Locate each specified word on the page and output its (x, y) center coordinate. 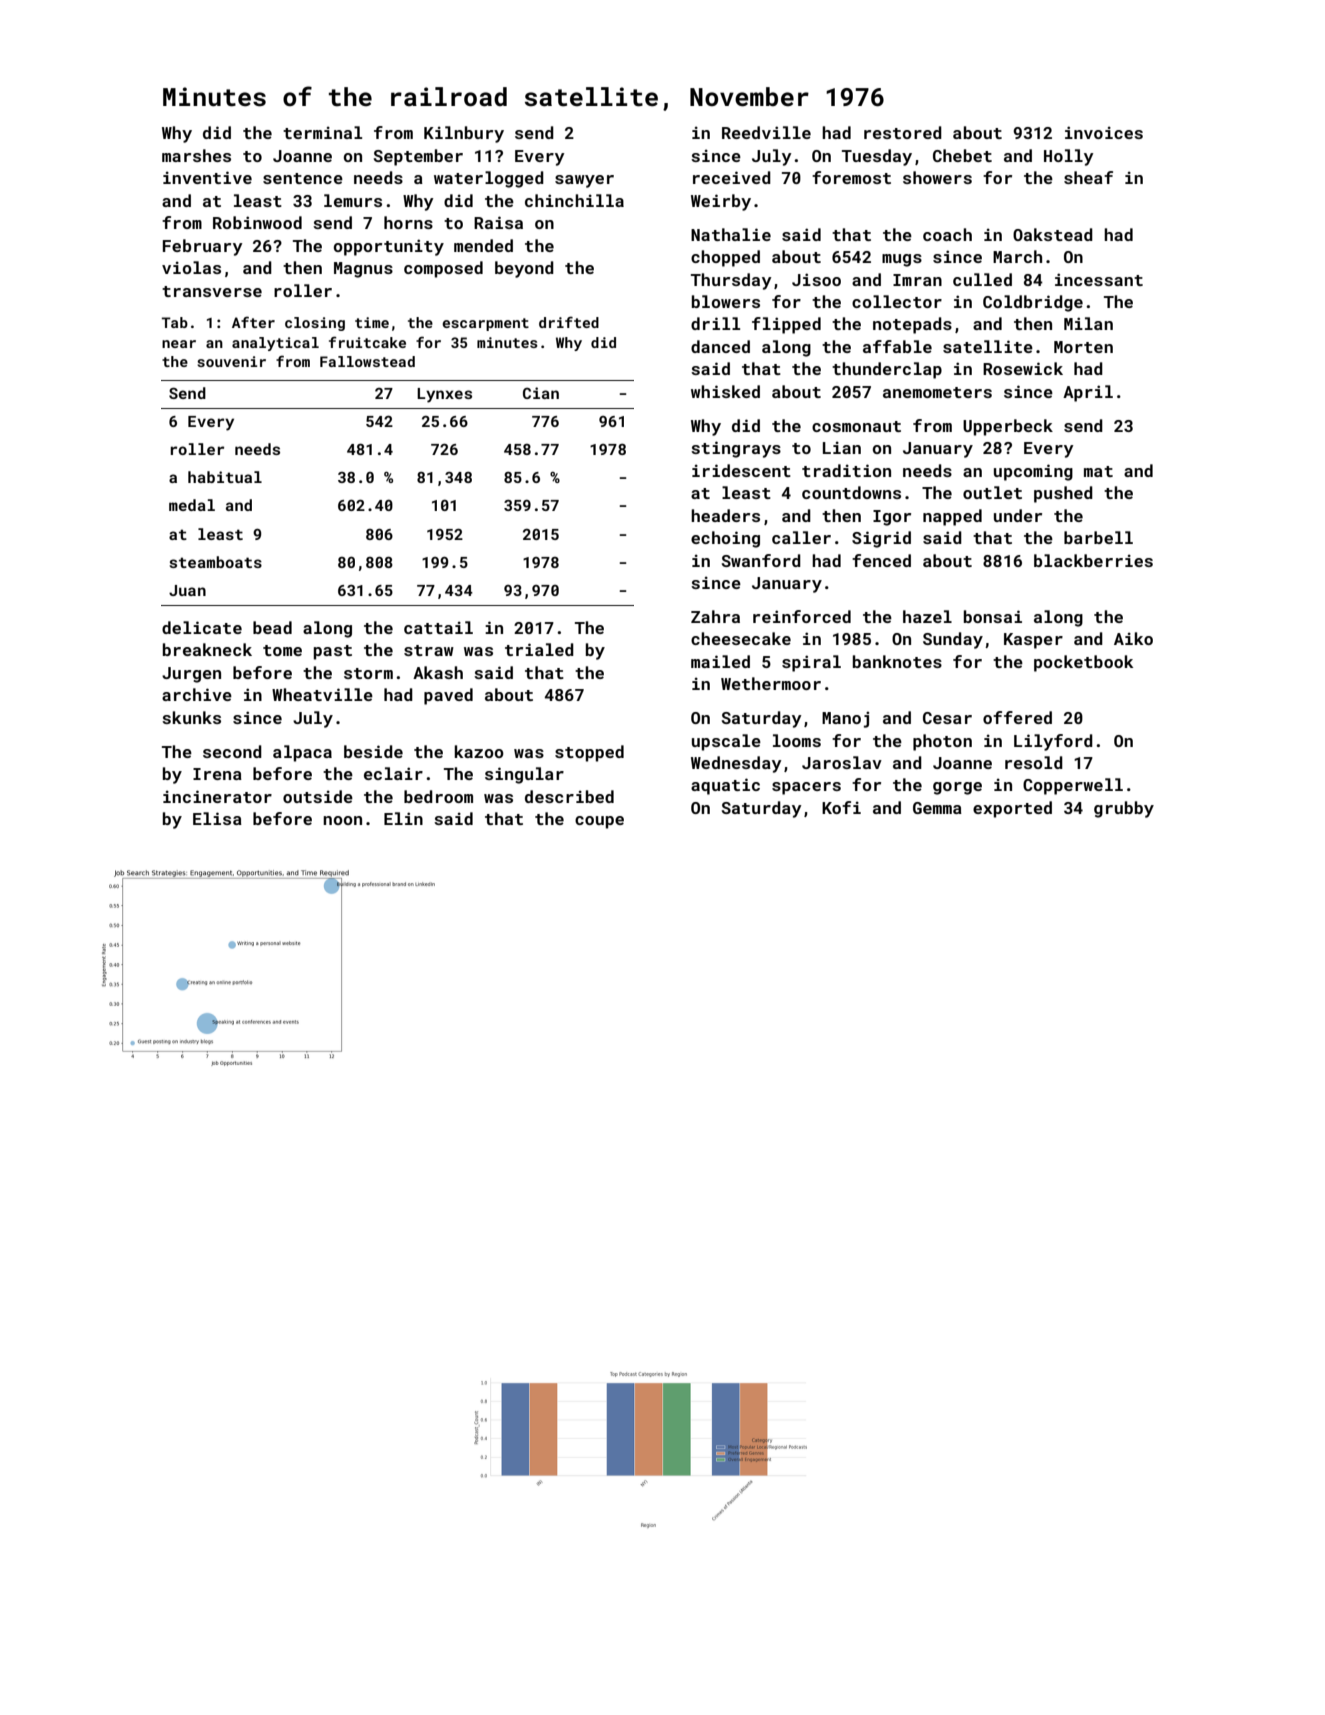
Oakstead (1053, 234)
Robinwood (257, 222)
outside (318, 796)
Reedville (766, 132)
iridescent (741, 470)
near (179, 344)
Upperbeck (1008, 427)
